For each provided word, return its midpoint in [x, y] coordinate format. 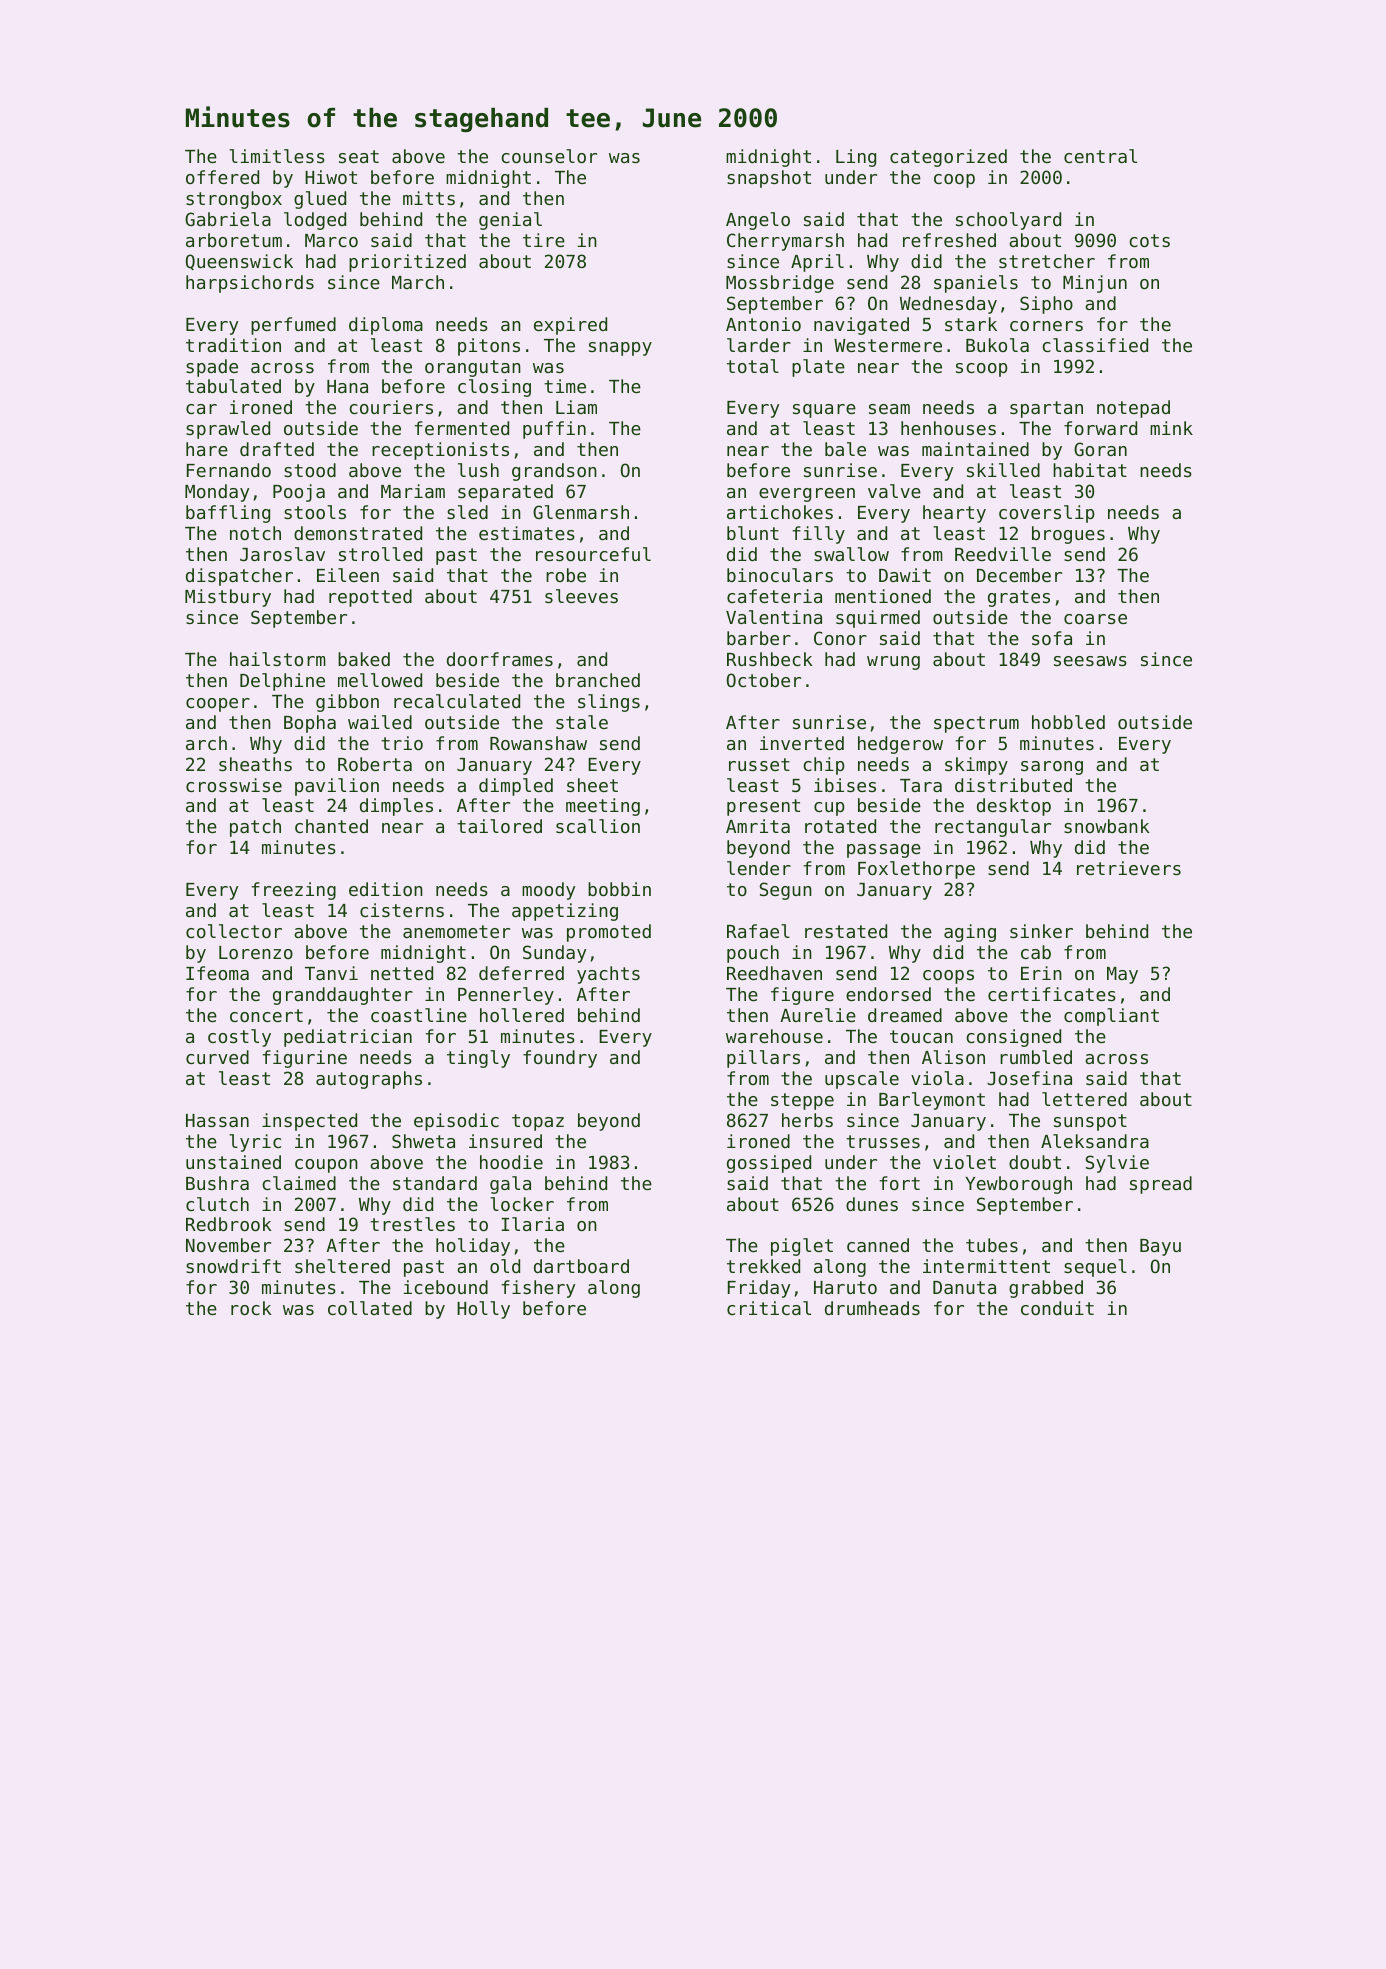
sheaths [255, 764]
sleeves [581, 596]
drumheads [872, 1308]
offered [222, 177]
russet [759, 764]
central [1100, 156]
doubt [1035, 1162]
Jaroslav [282, 554]
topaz [538, 1122]
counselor [549, 156]
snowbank [1106, 826]
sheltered [342, 1266]
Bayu [1160, 1247]
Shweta [423, 1141]
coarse [1095, 619]
